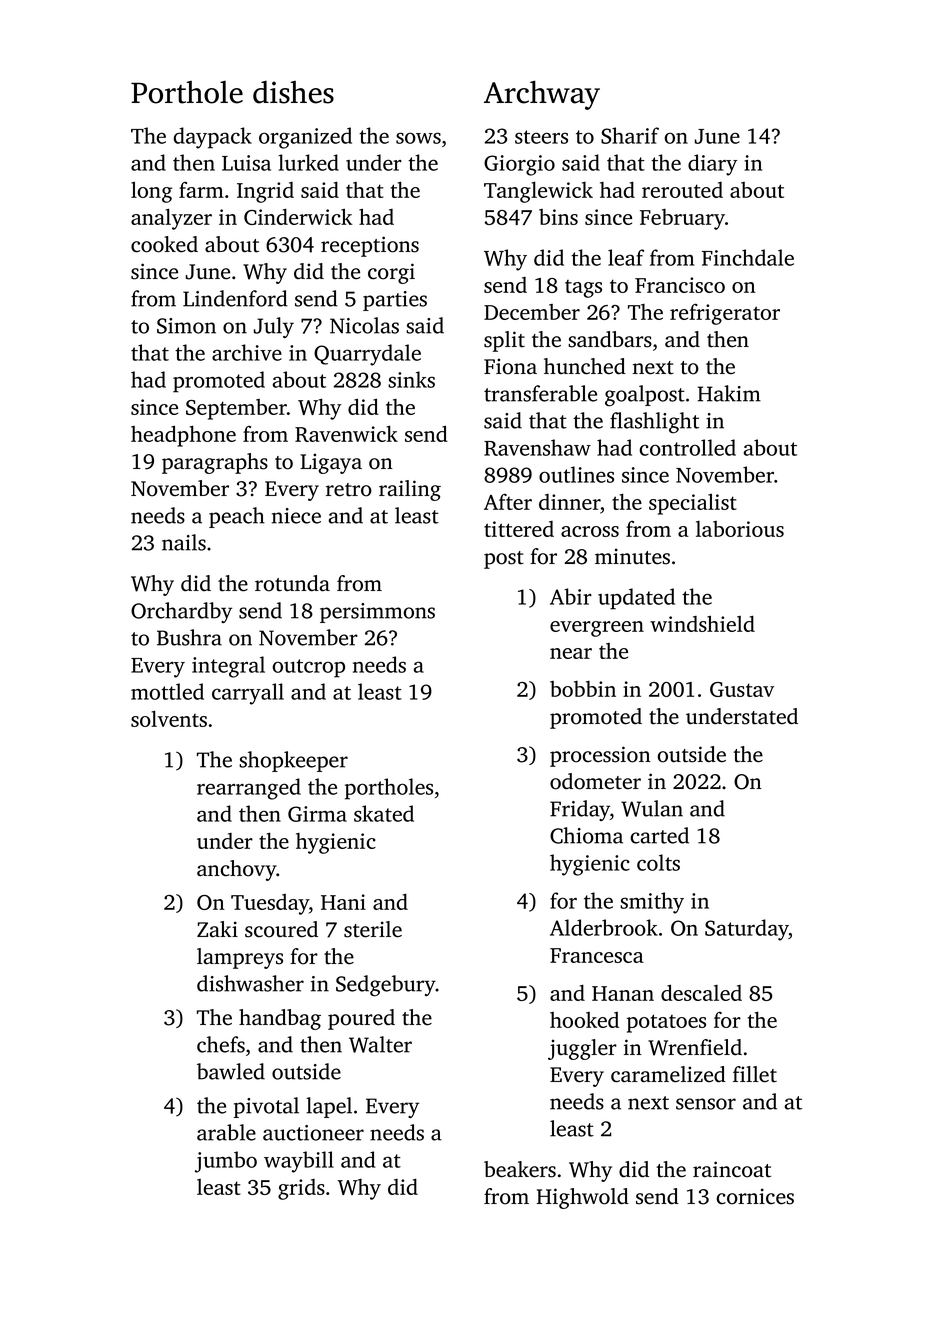  Describe the element at coordinates (235, 298) in the document. I see `Lindenford` at that location.
